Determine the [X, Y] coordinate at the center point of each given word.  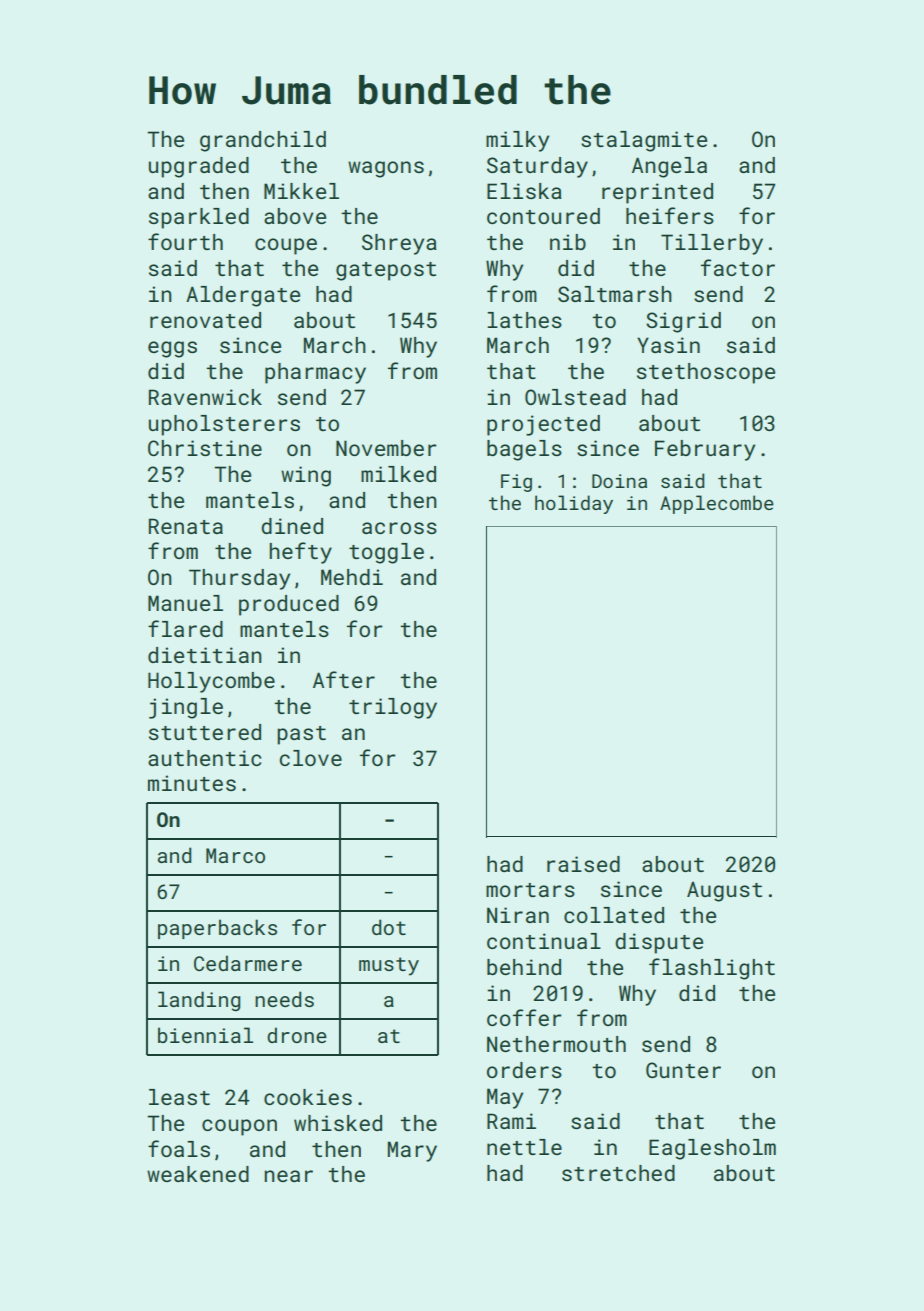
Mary [412, 1151]
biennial [205, 1035]
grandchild [263, 141]
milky [517, 141]
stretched [618, 1173]
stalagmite [644, 141]
